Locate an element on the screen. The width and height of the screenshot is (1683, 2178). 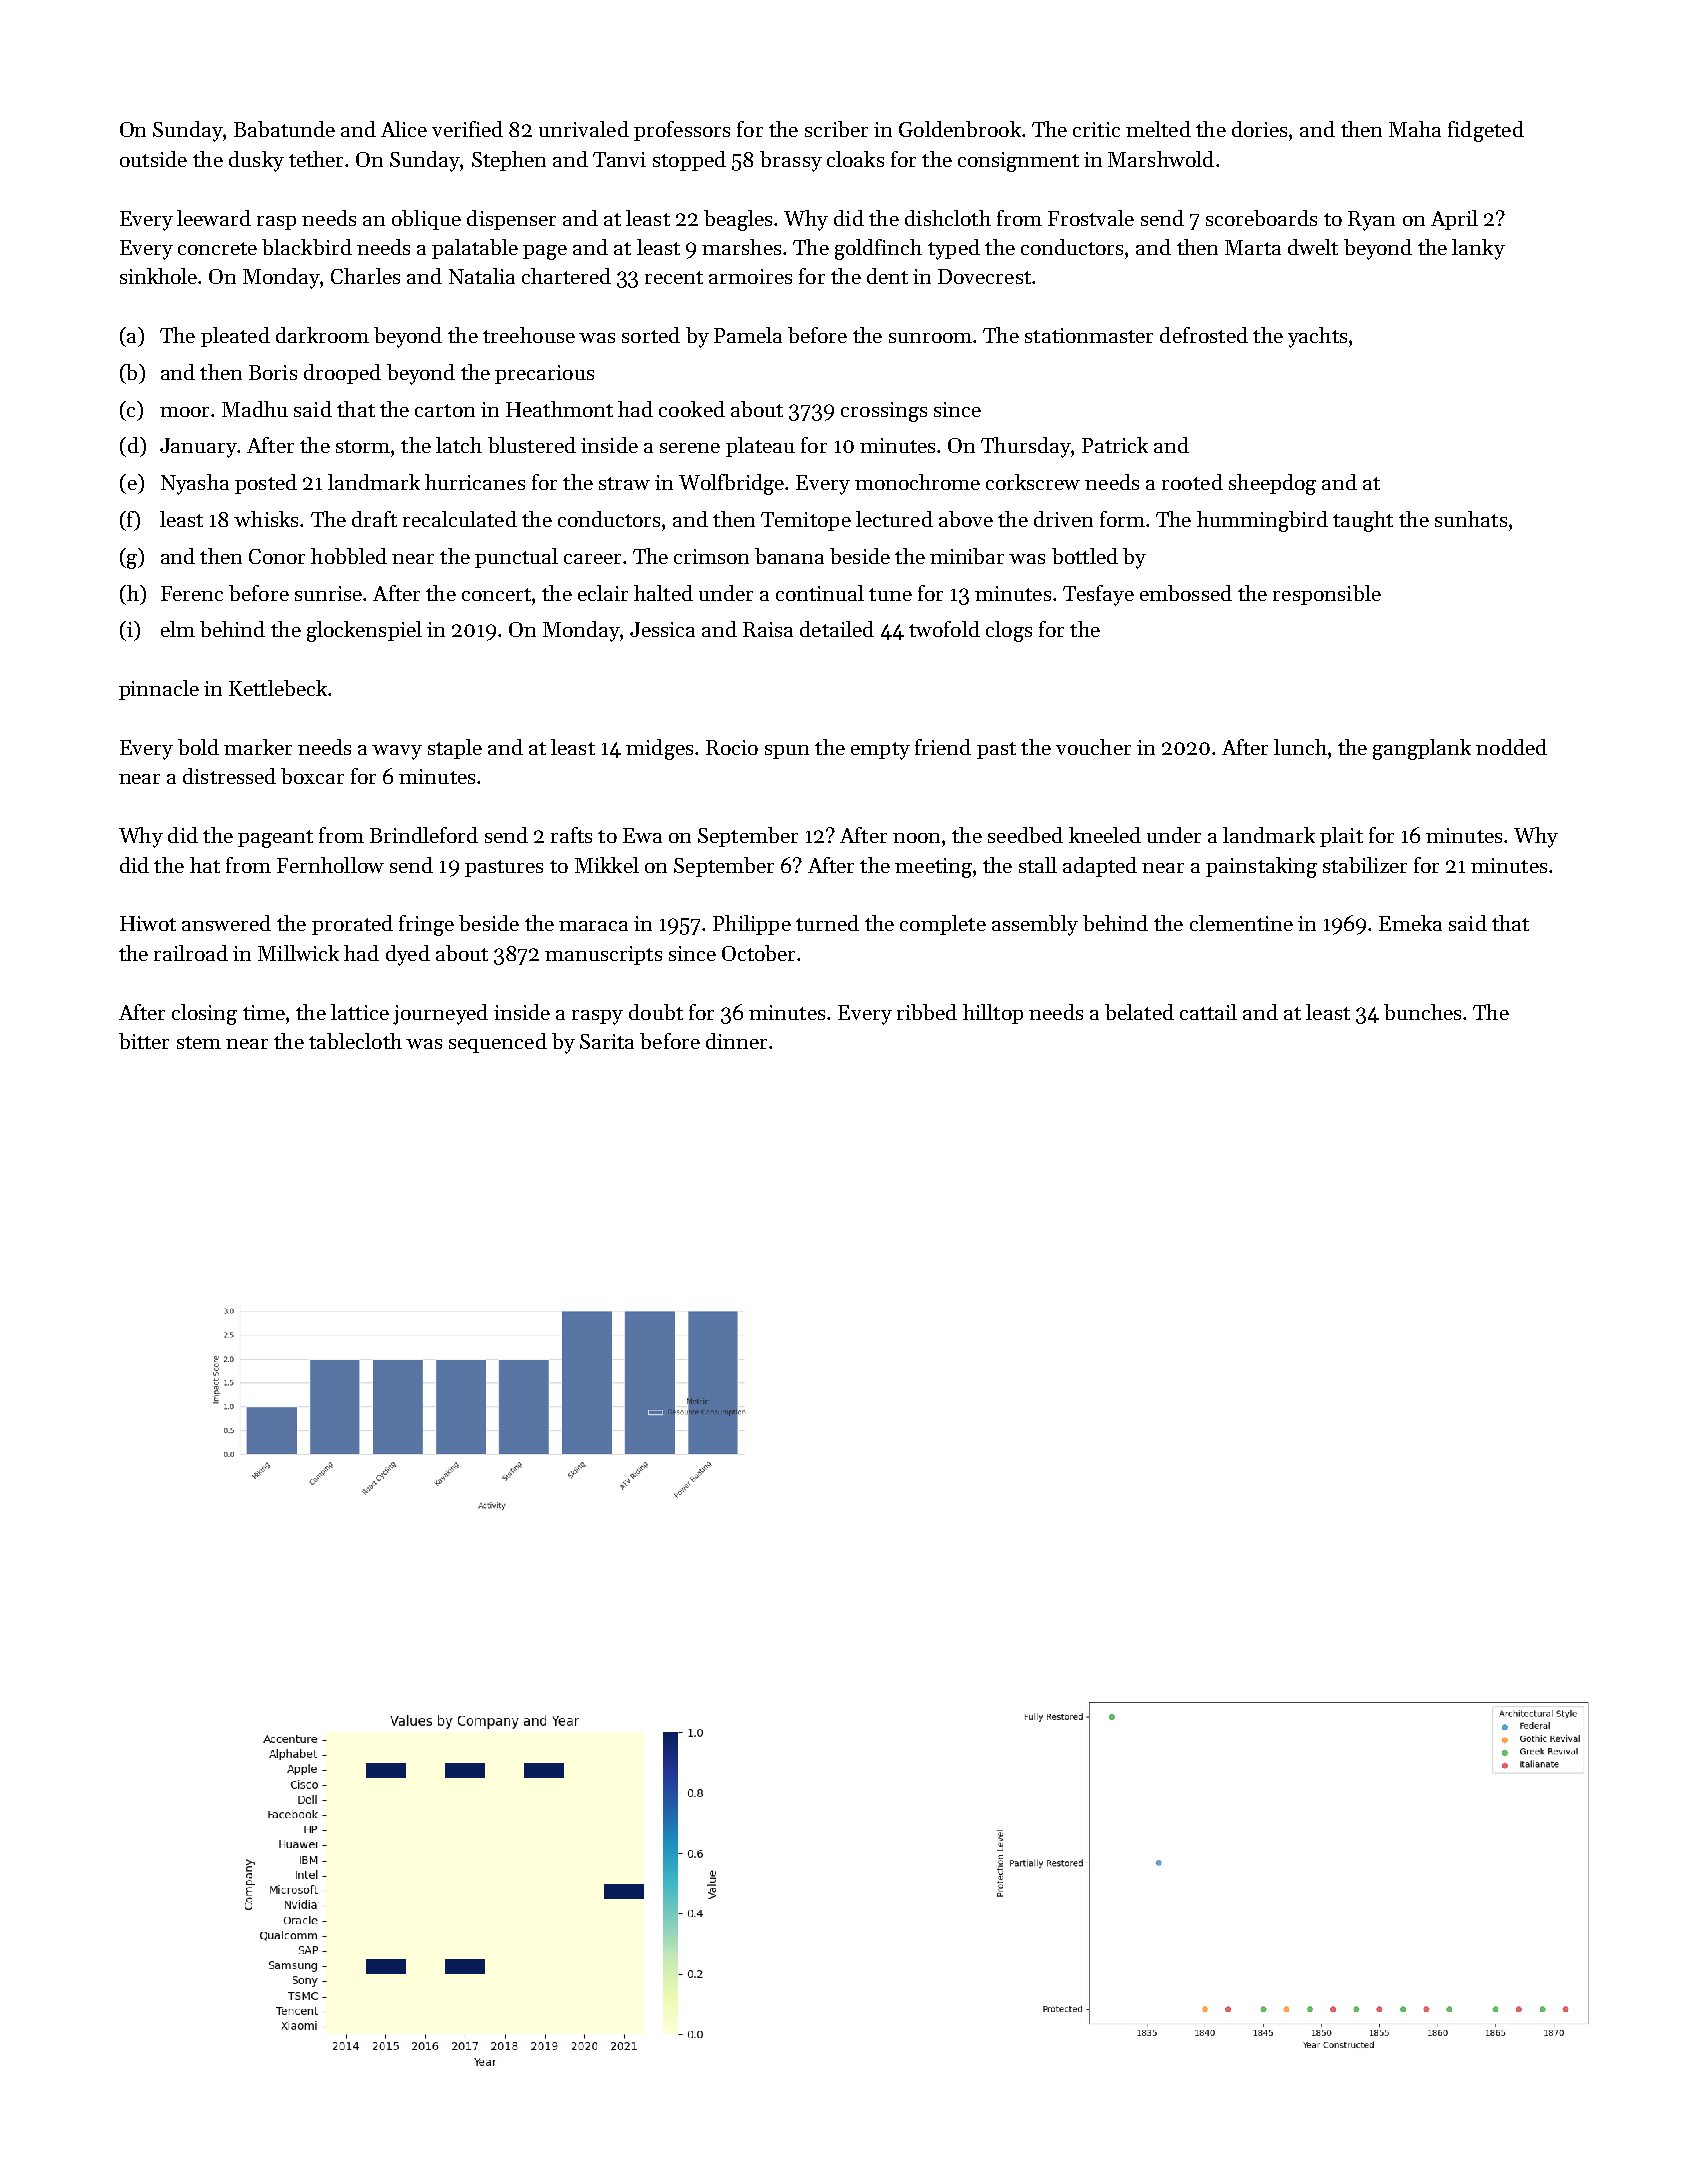
dwelt is located at coordinates (1313, 247).
